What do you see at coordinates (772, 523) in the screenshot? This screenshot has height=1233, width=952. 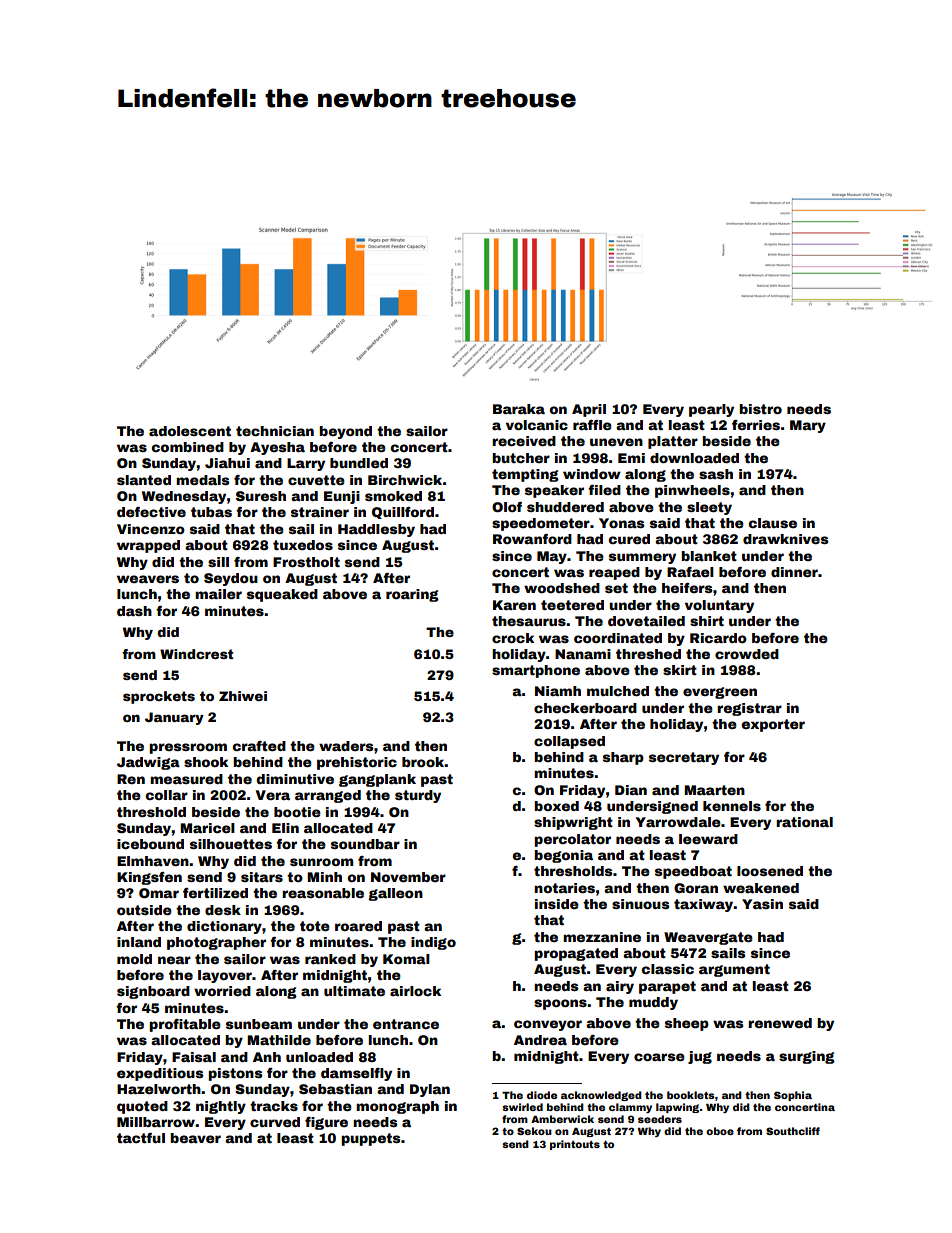 I see `clause` at bounding box center [772, 523].
